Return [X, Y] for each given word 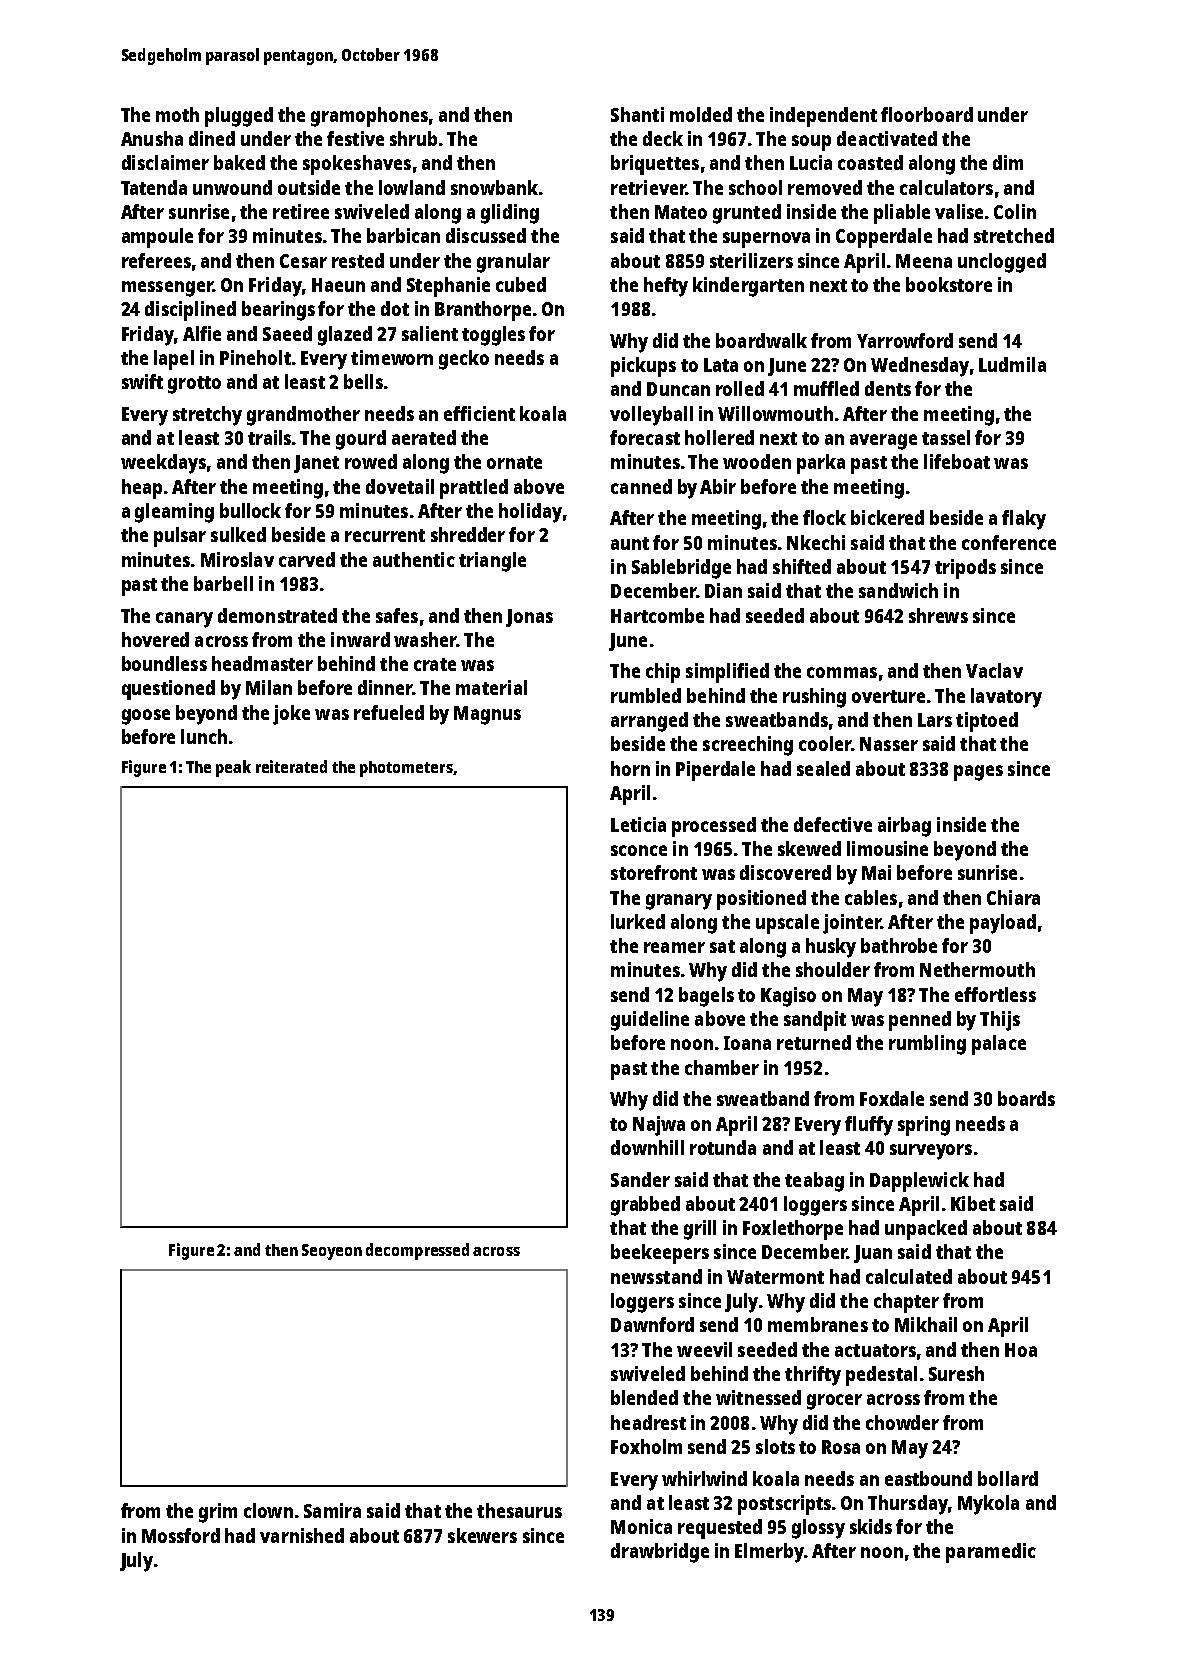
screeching [748, 746]
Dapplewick [919, 1182]
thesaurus [519, 1510]
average [883, 442]
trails [269, 437]
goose [146, 717]
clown [268, 1510]
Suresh [956, 1373]
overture [888, 696]
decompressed [417, 1251]
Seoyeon [332, 1252]
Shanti [637, 114]
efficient [479, 413]
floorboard [927, 114]
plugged [239, 117]
